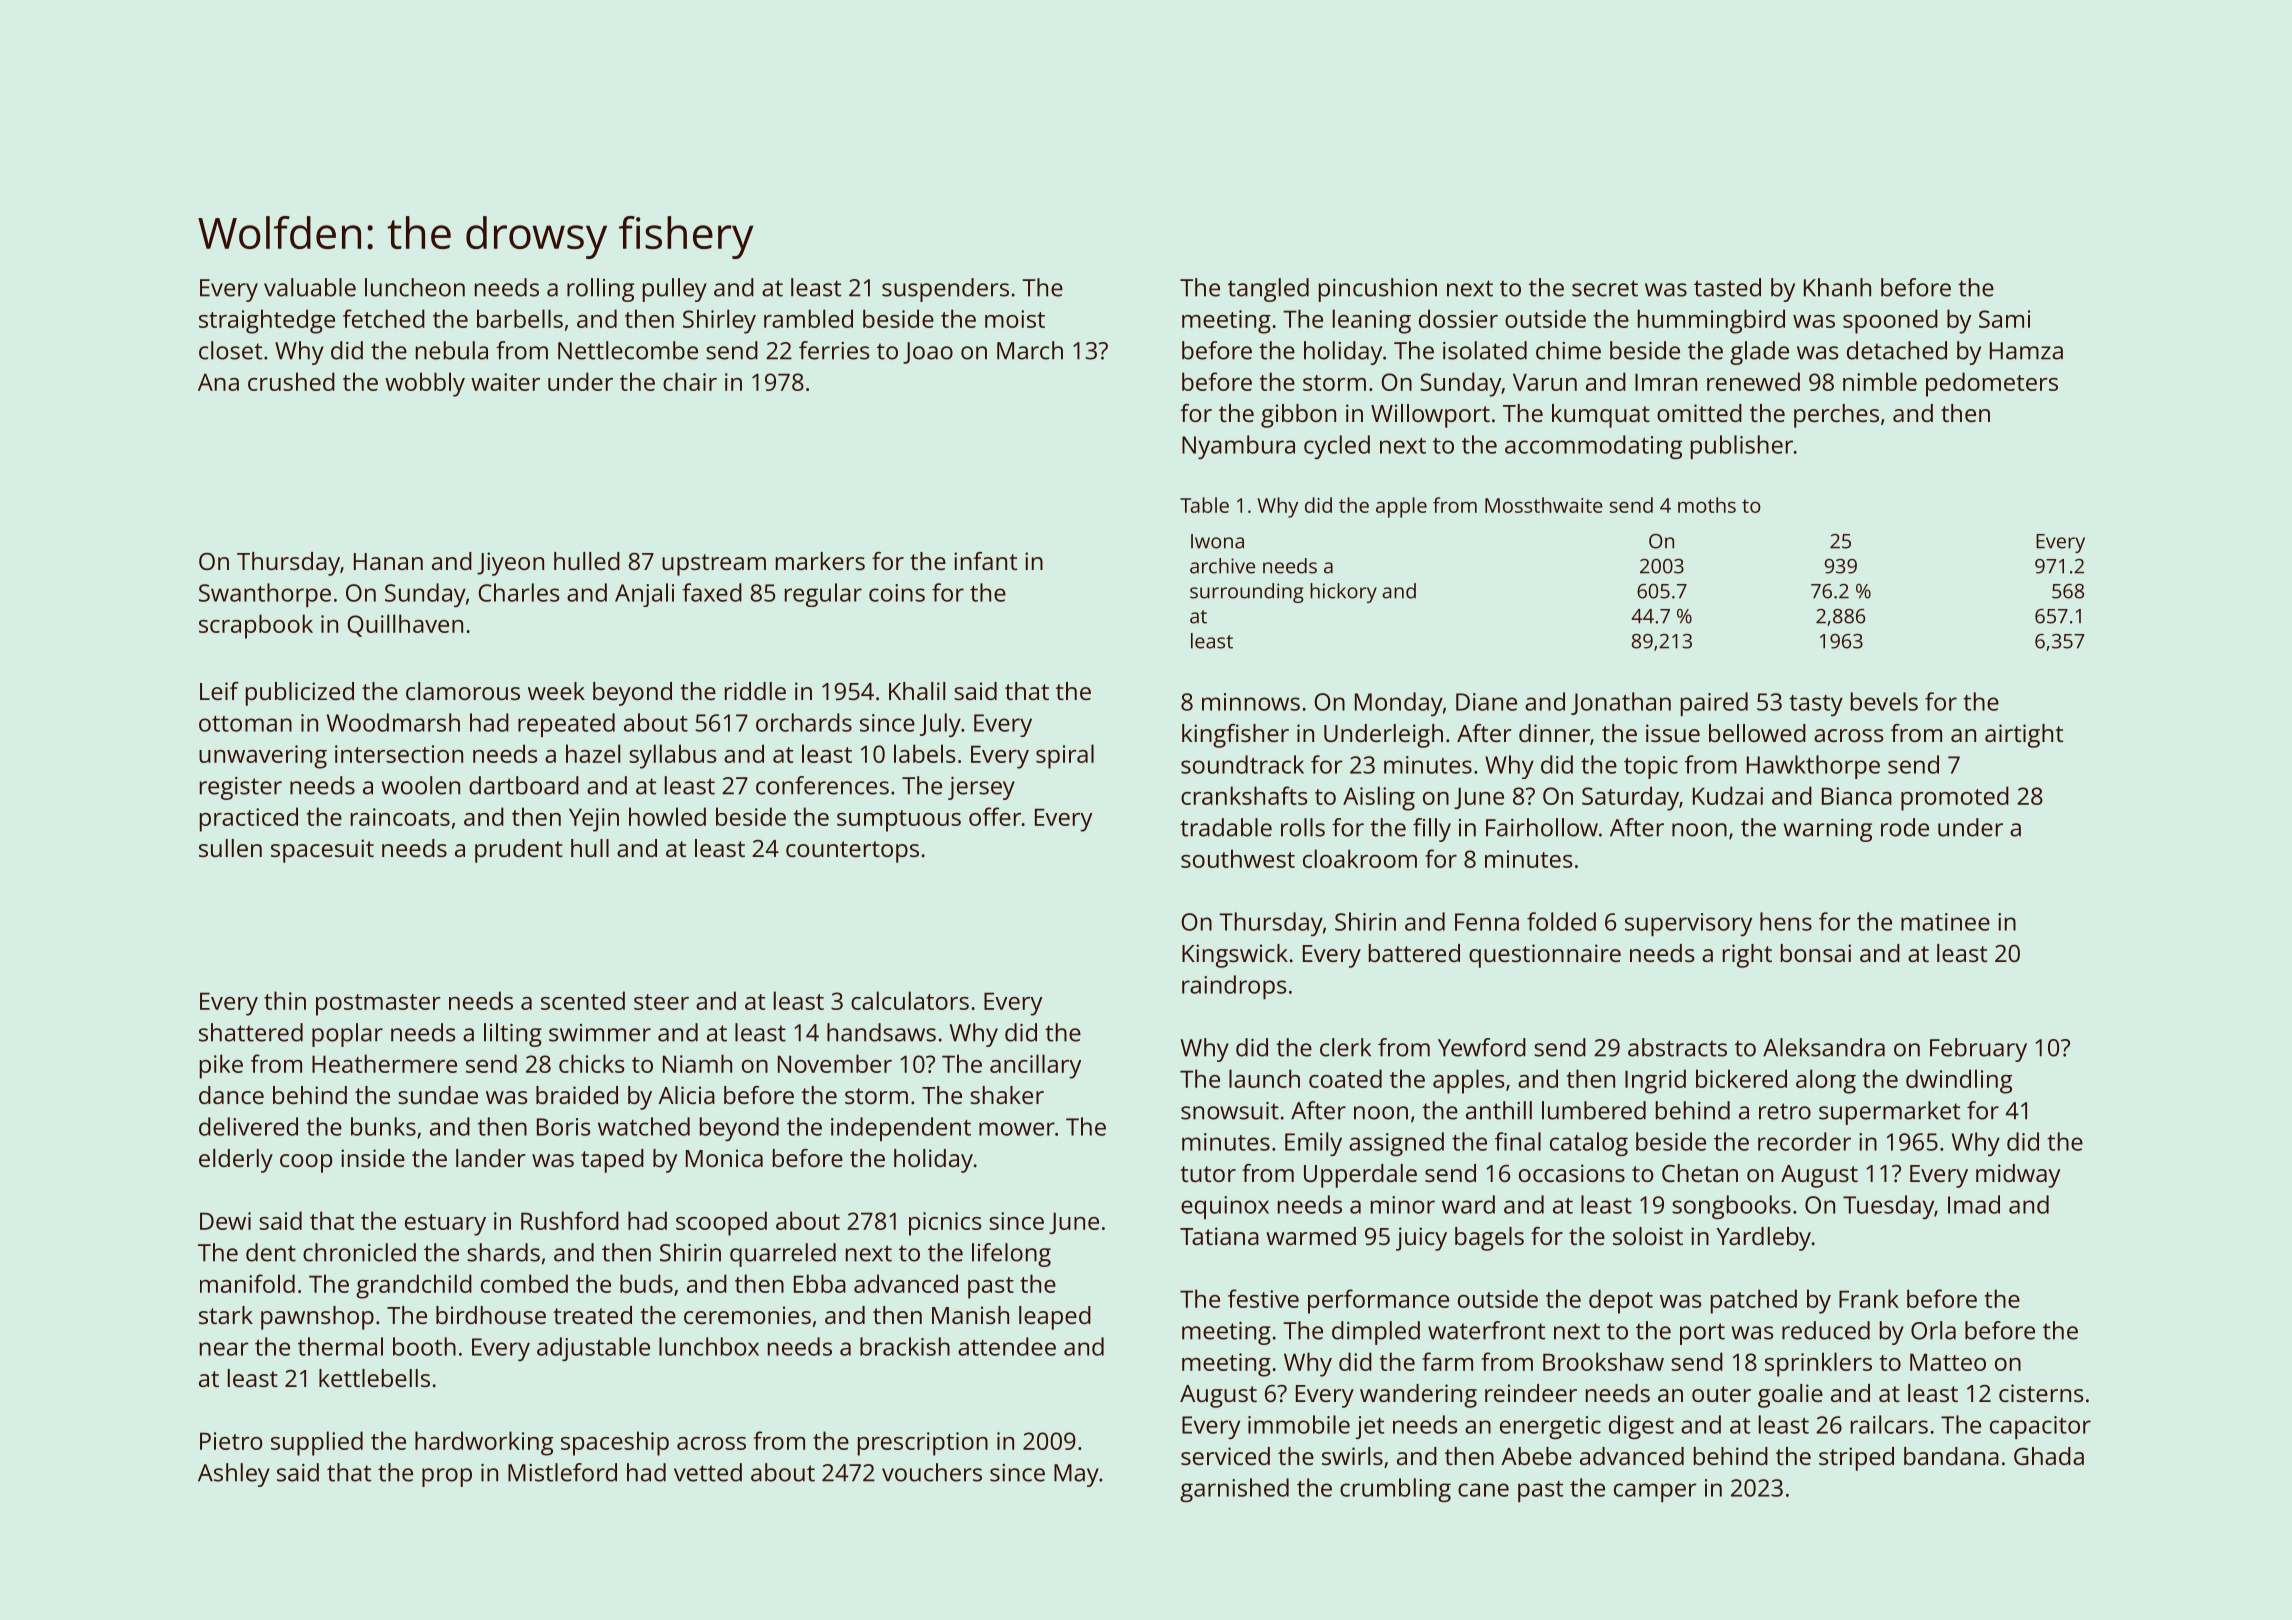 Image resolution: width=2292 pixels, height=1620 pixels. Describe the element at coordinates (1238, 447) in the image. I see `Nyambura` at that location.
